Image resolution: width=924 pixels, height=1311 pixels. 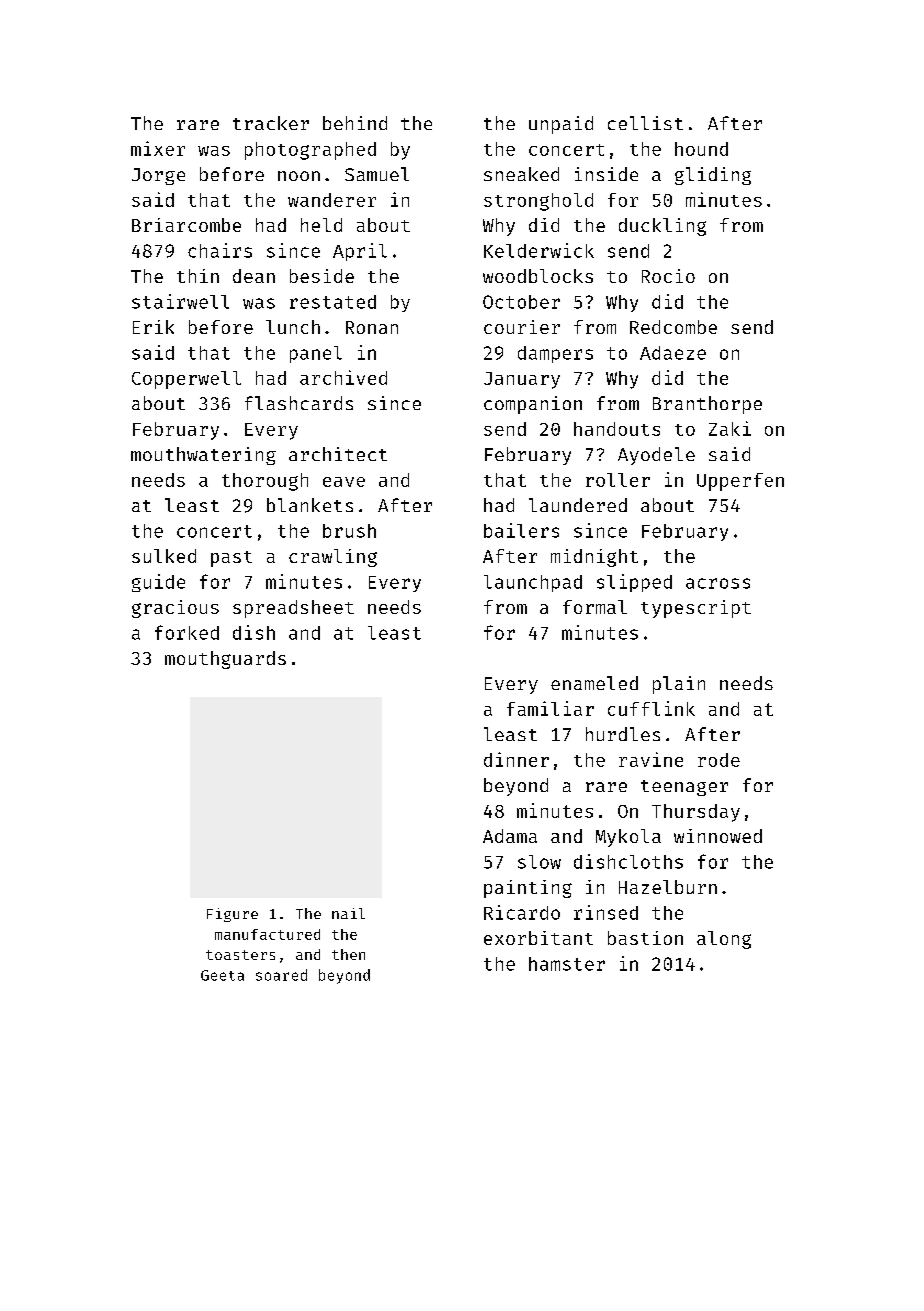 I want to click on Geeta, so click(x=222, y=975).
